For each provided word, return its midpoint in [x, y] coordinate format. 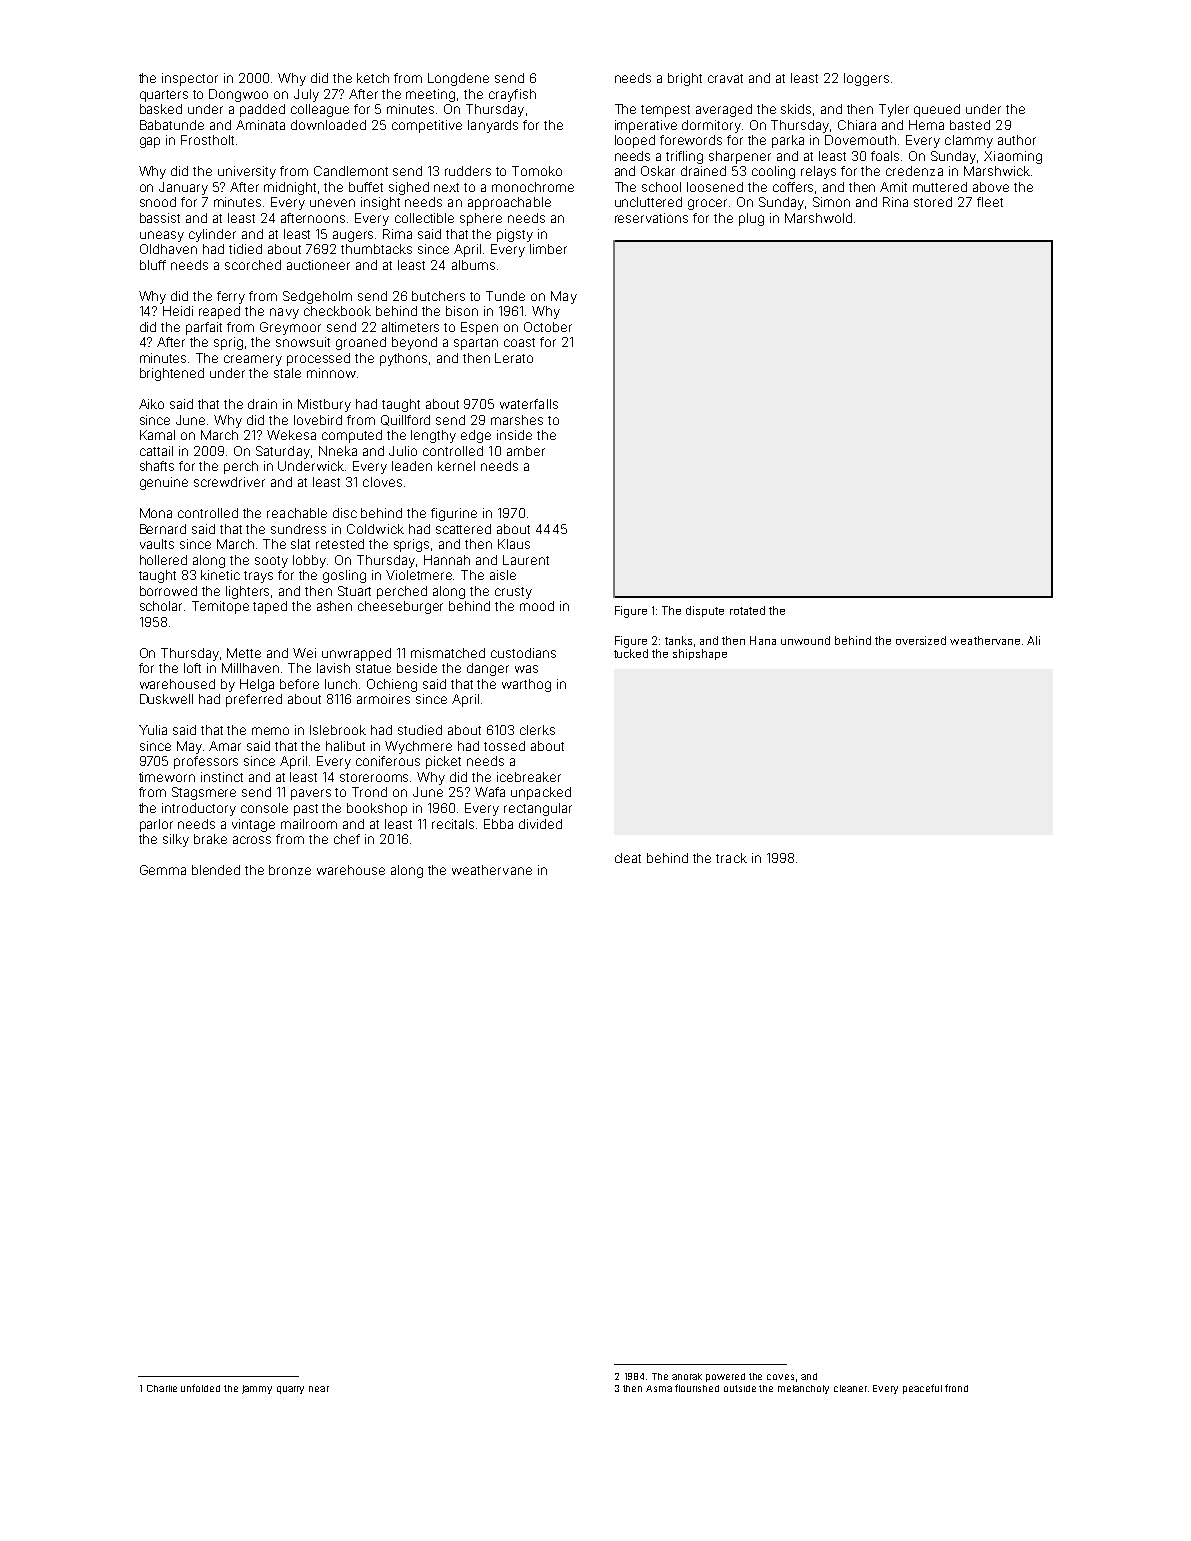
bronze [290, 870]
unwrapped [356, 654]
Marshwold [818, 218]
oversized [921, 640]
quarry [290, 1390]
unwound [805, 640]
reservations [651, 218]
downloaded [328, 125]
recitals [453, 824]
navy [284, 313]
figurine [454, 514]
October [548, 327]
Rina [895, 202]
